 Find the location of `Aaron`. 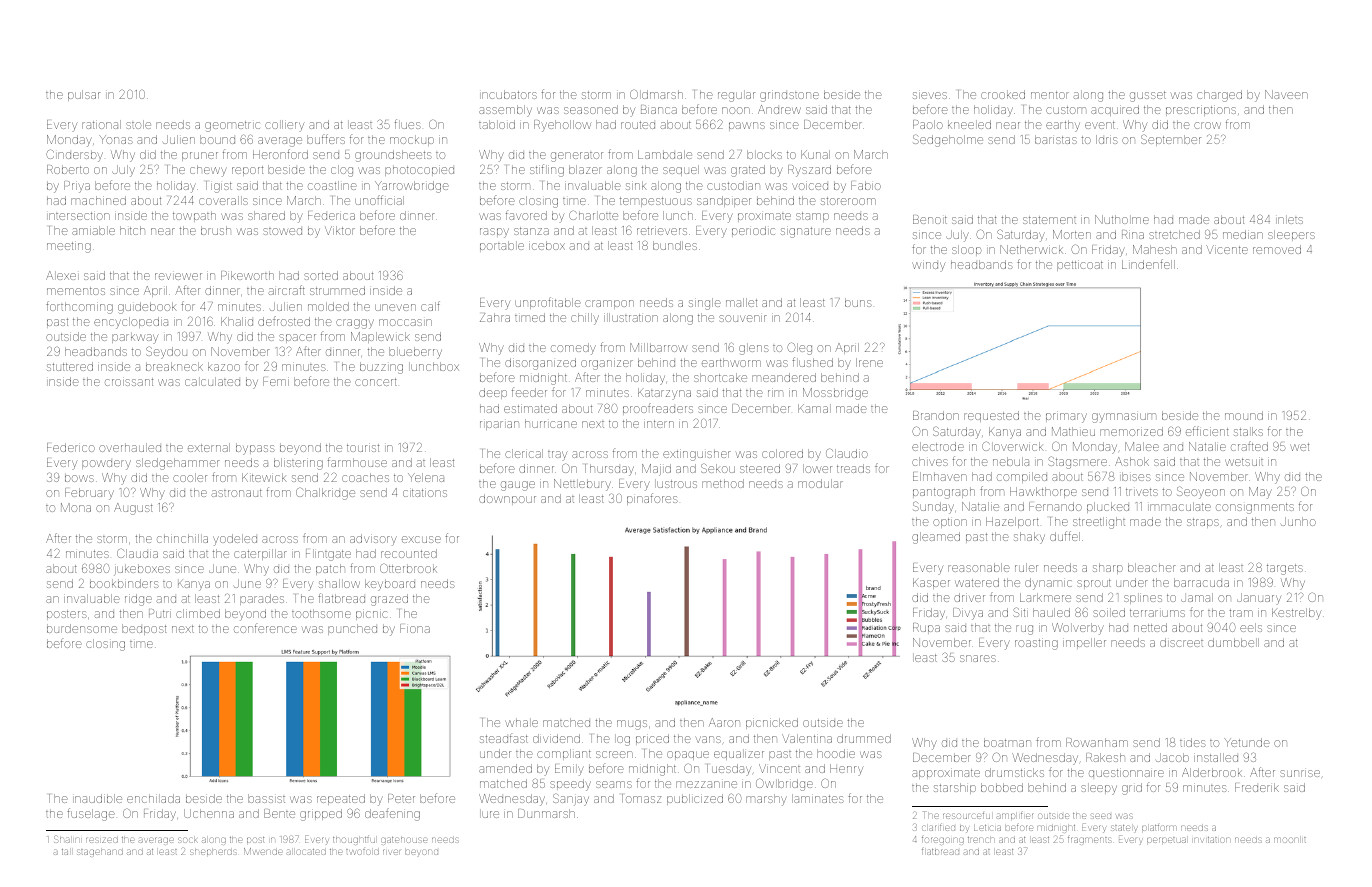

Aaron is located at coordinates (724, 722).
